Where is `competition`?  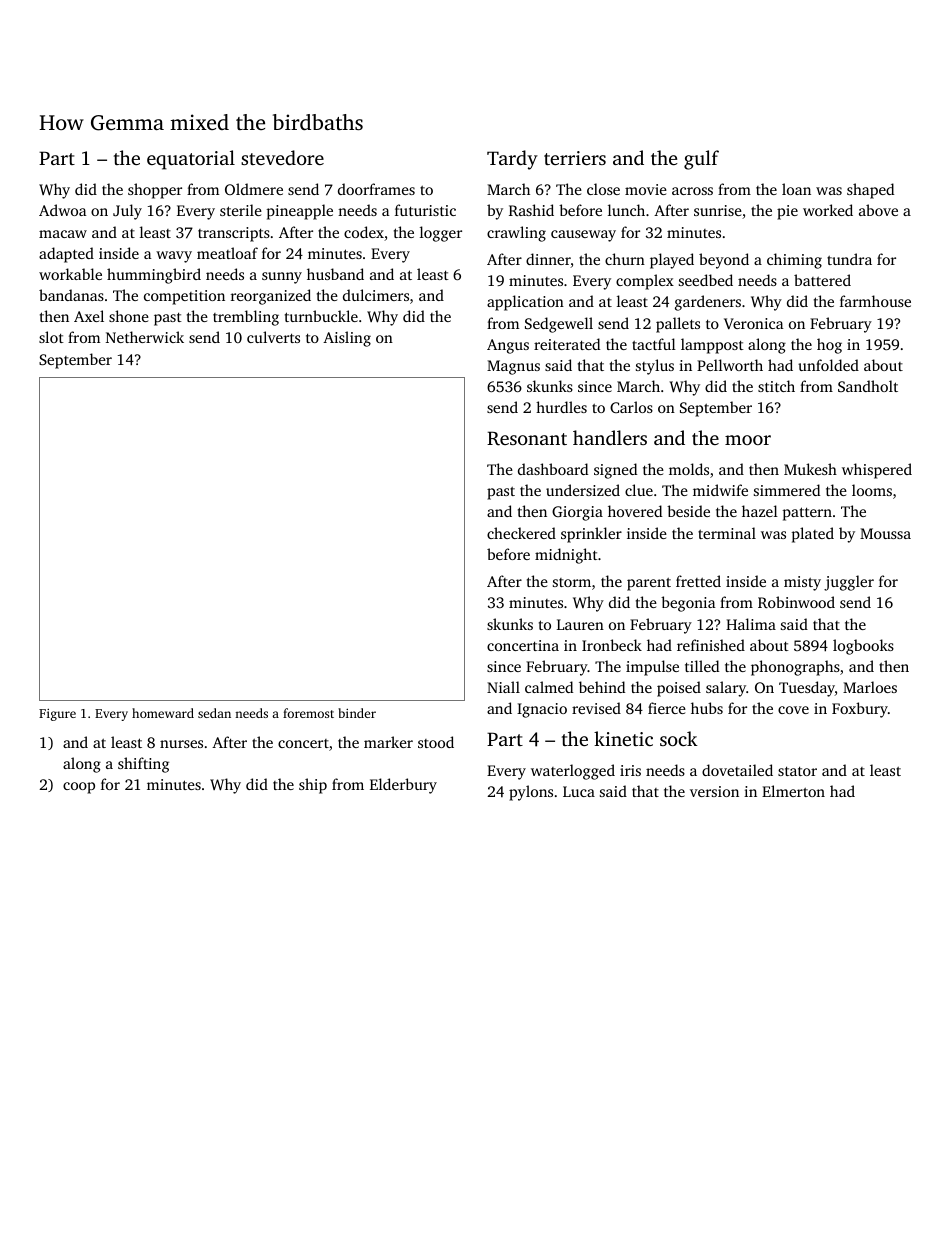
competition is located at coordinates (184, 297).
